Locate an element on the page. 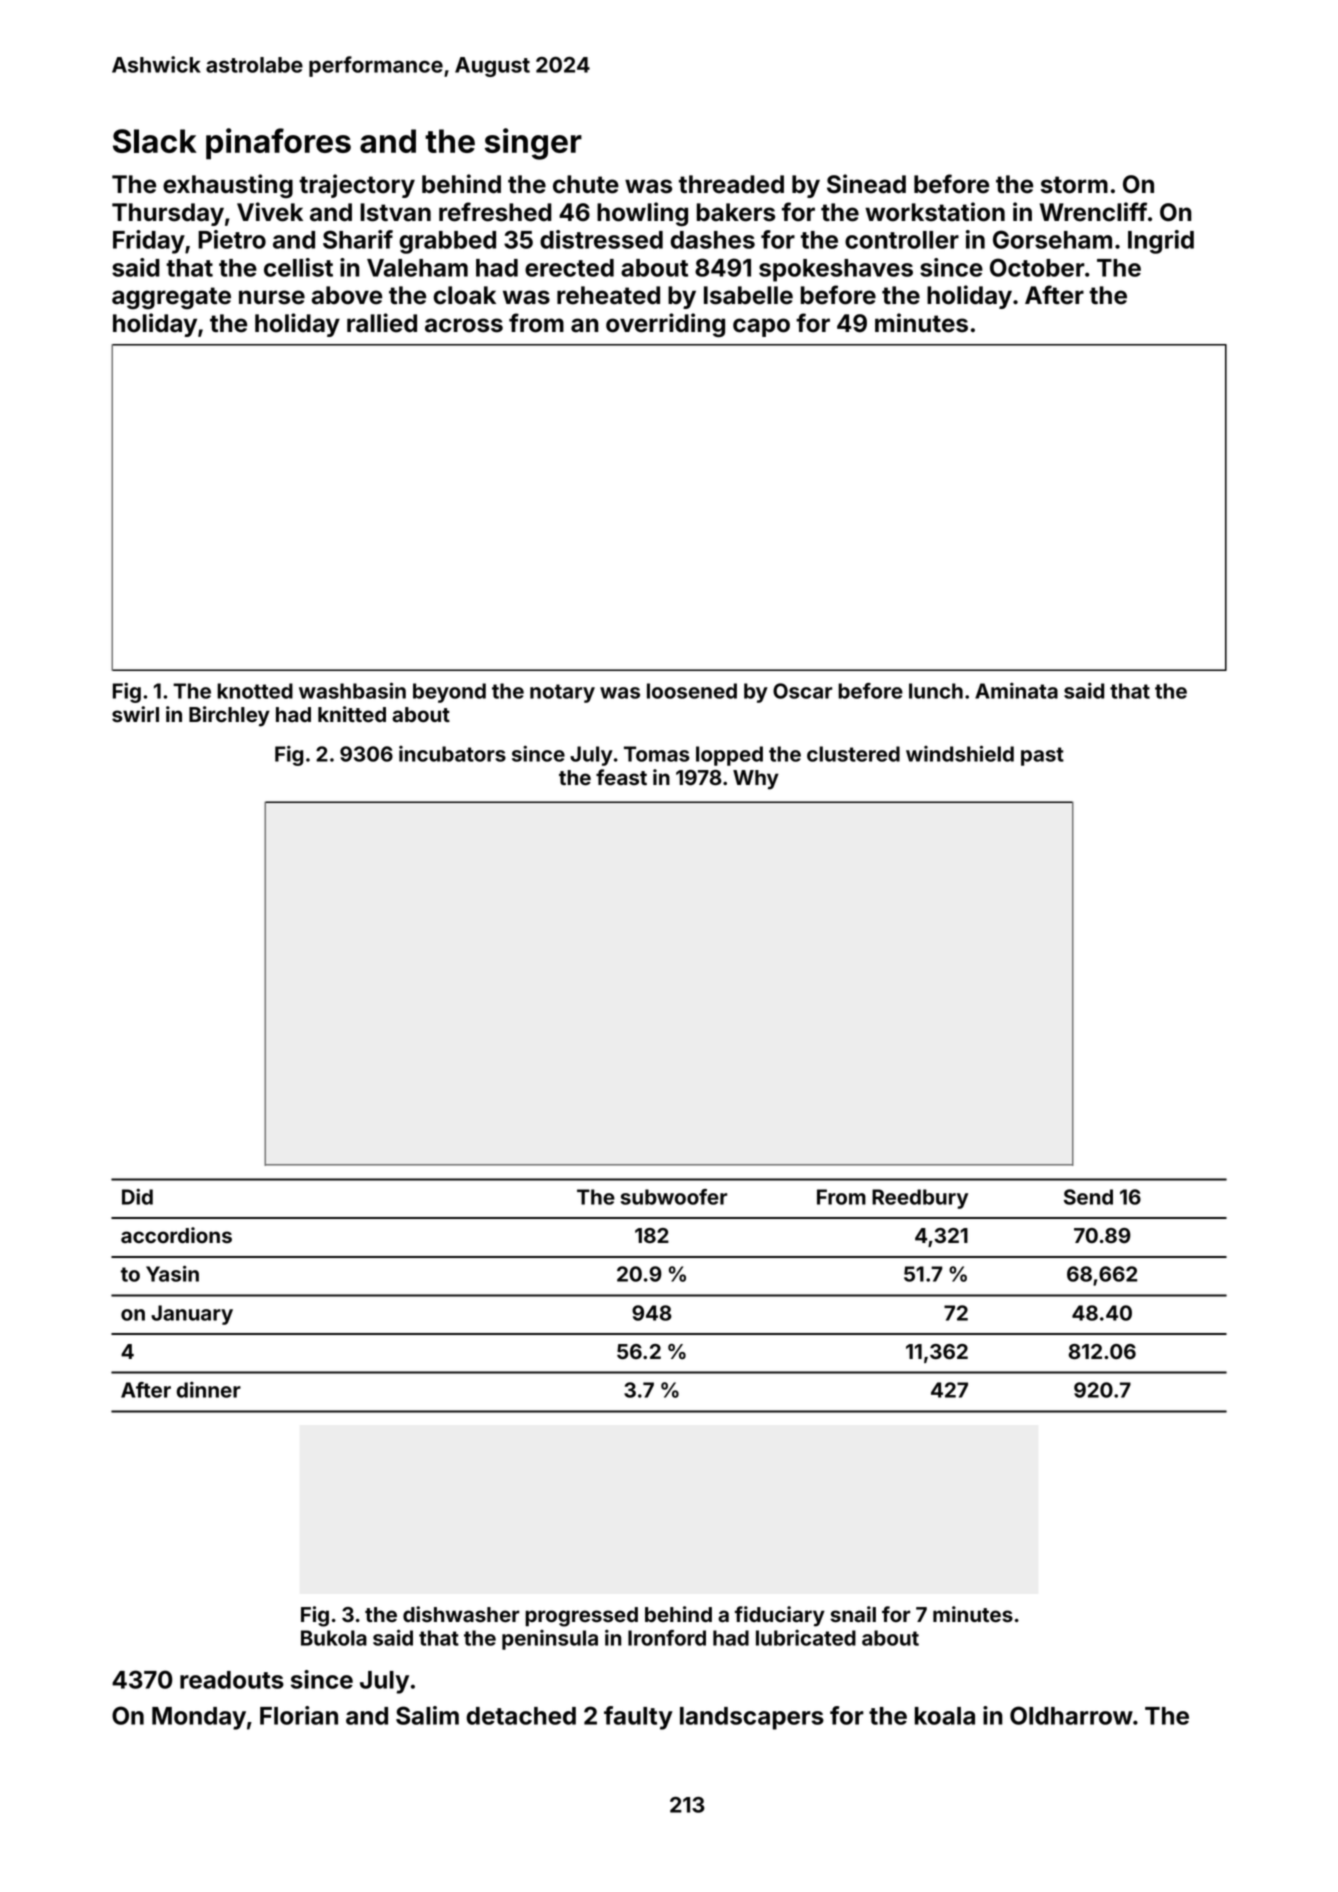 The height and width of the image is (1892, 1338). dishwasher is located at coordinates (461, 1614).
